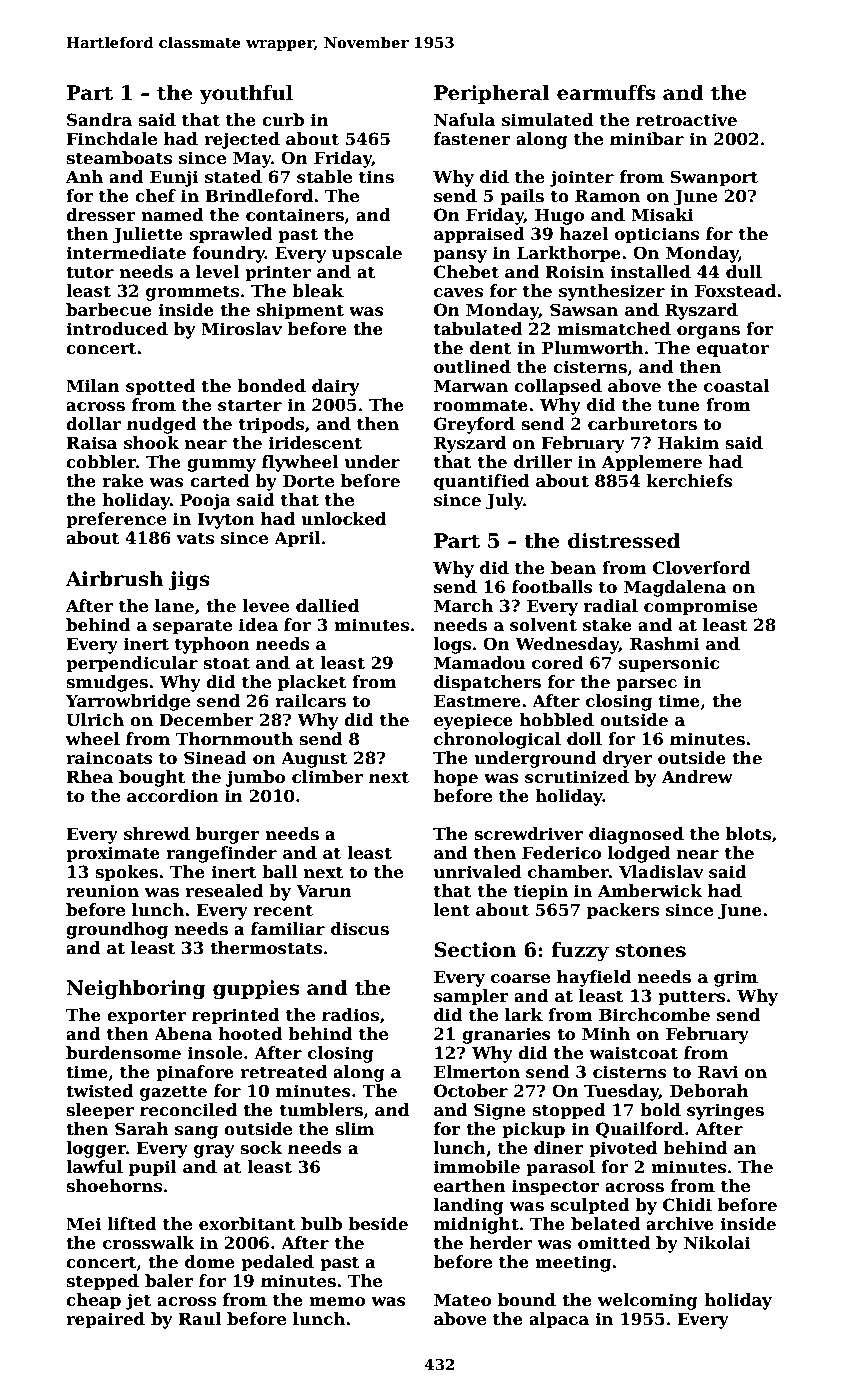 Image resolution: width=849 pixels, height=1400 pixels. Describe the element at coordinates (91, 443) in the page. I see `Raisa` at that location.
